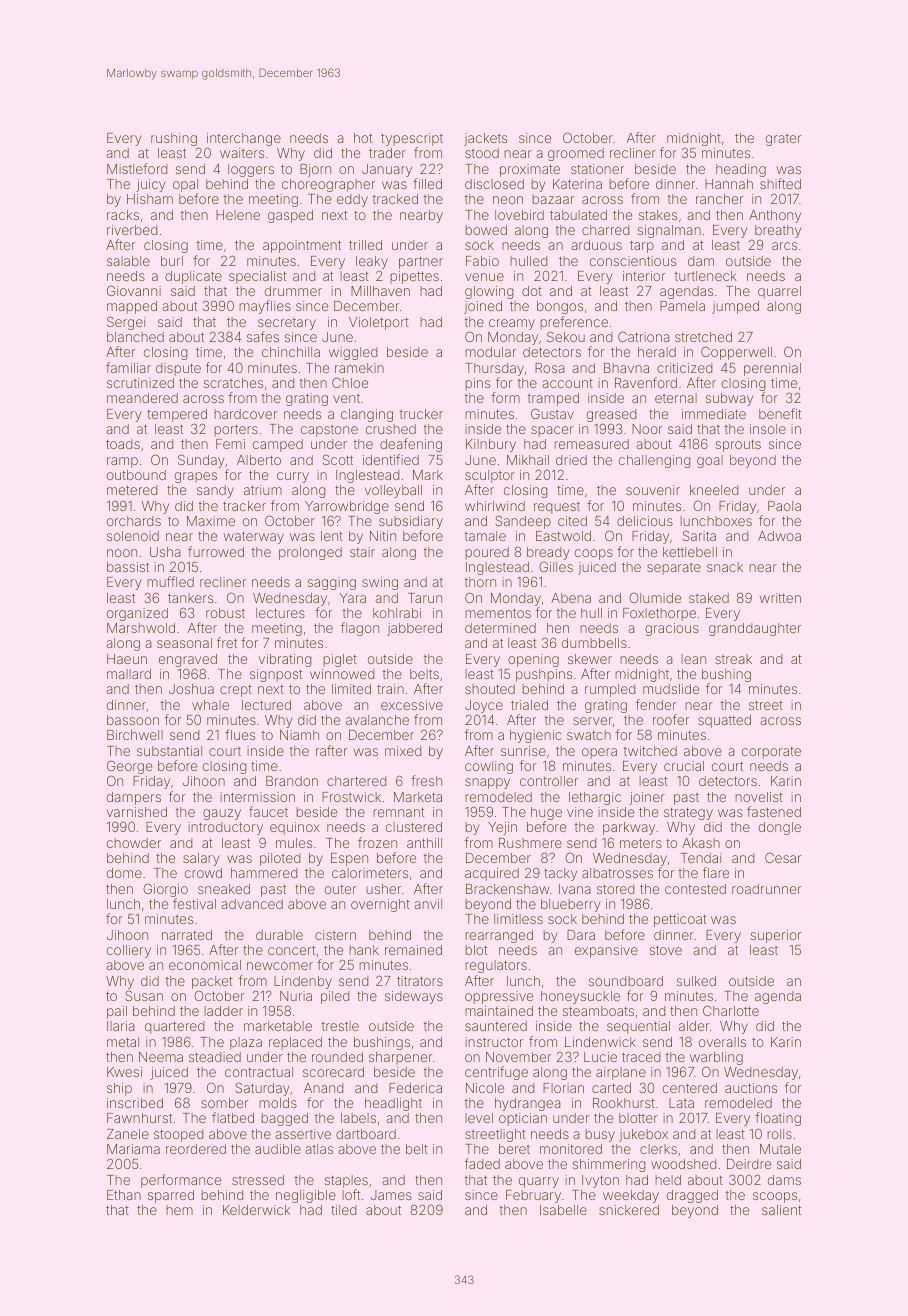  Describe the element at coordinates (482, 261) in the image. I see `Fabio` at that location.
